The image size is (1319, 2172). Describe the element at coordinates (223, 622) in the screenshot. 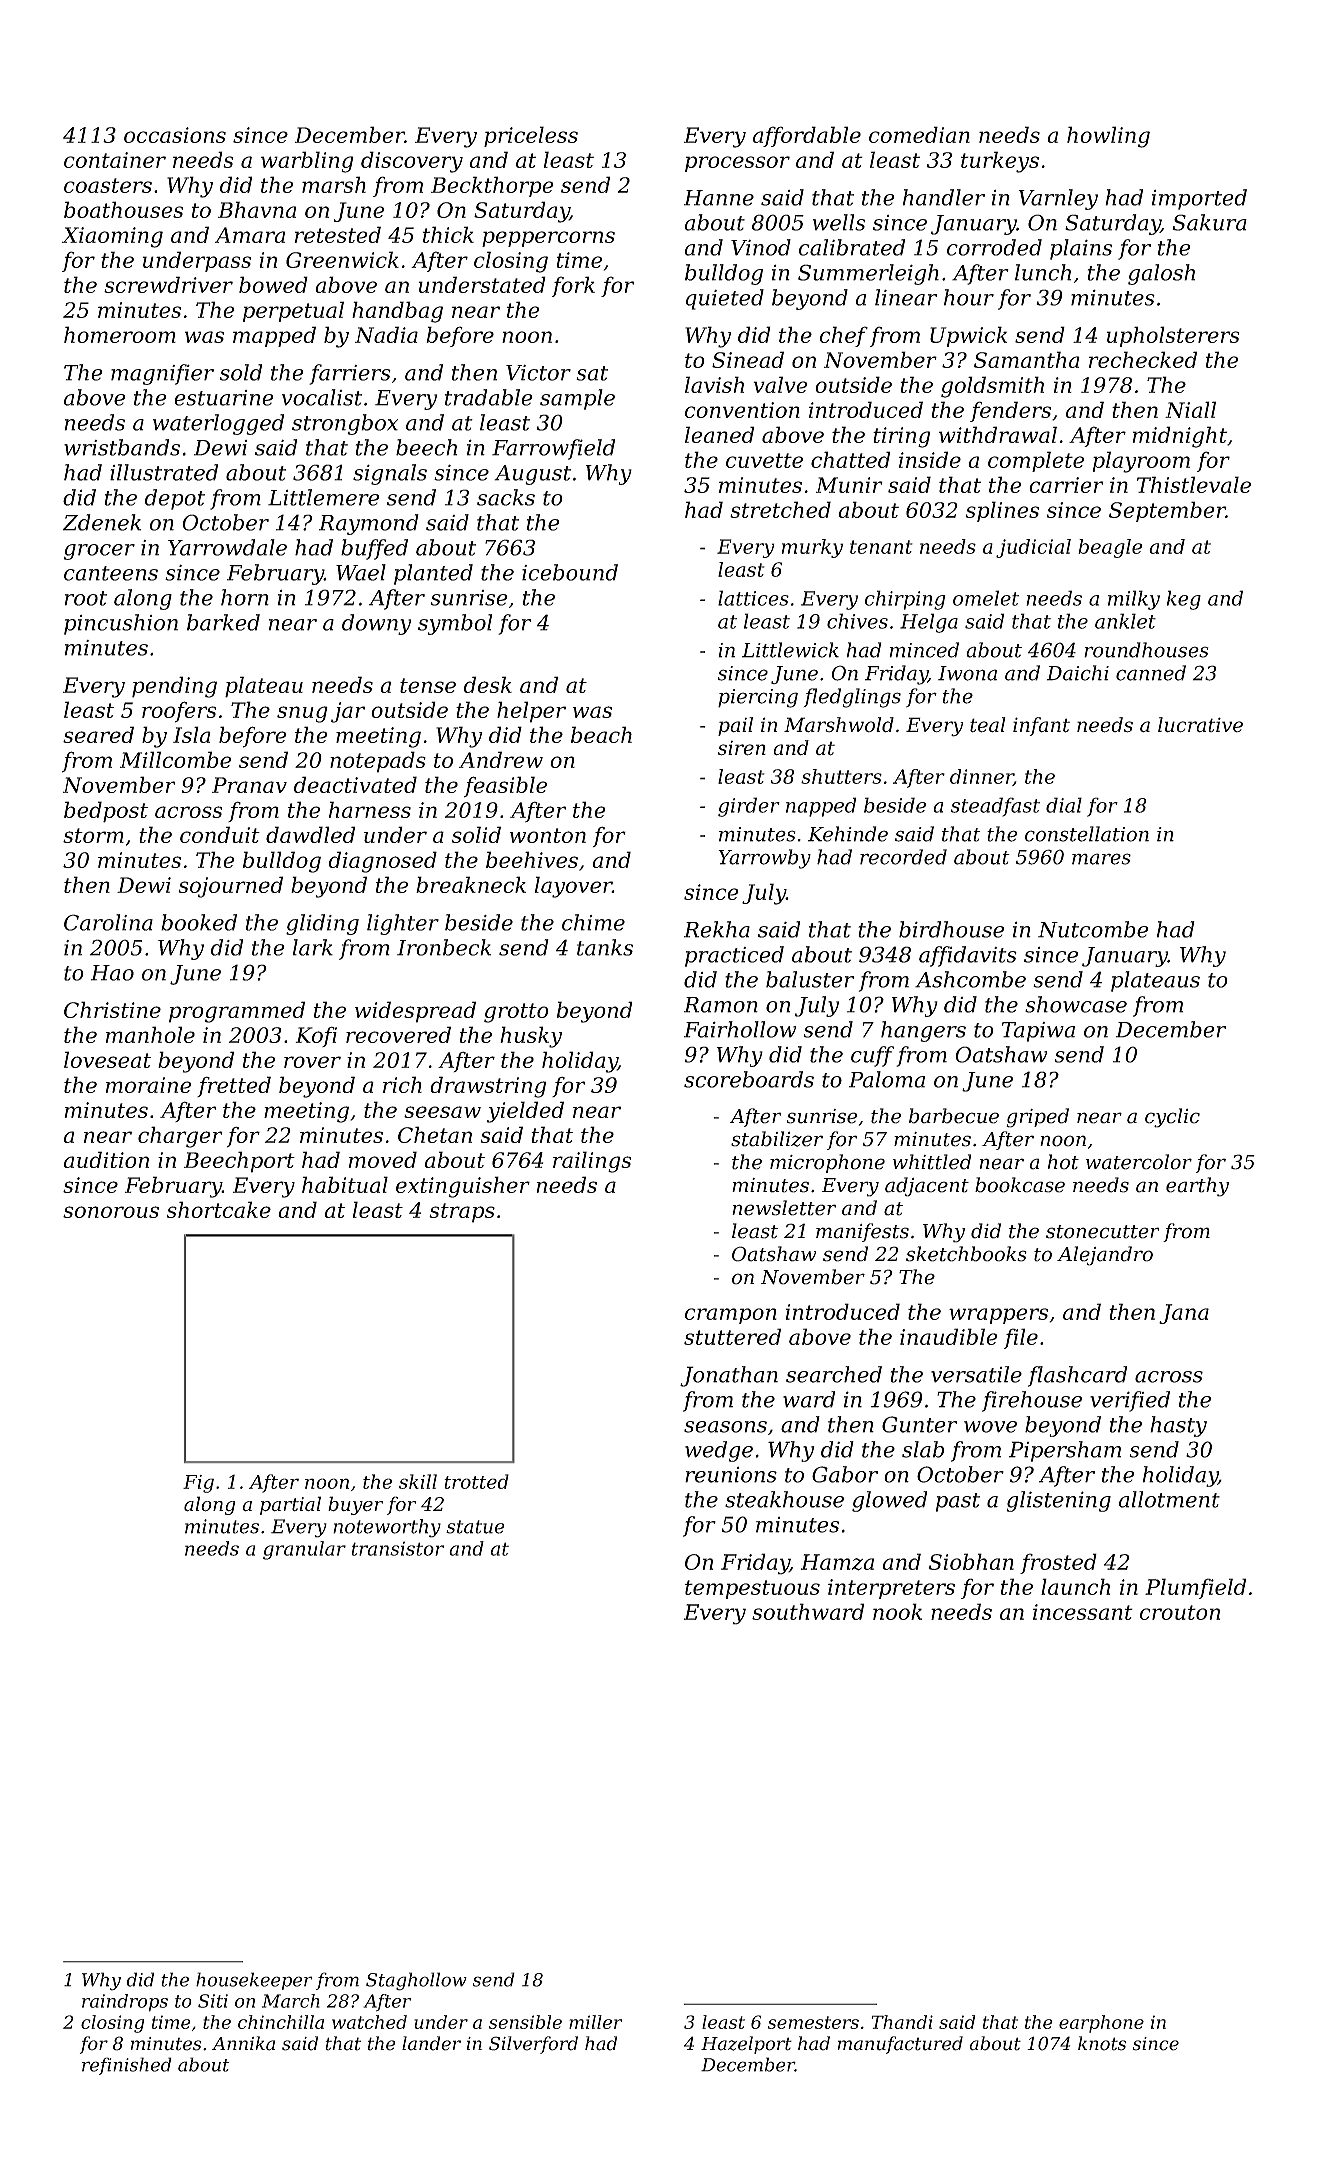

I see `barked` at that location.
